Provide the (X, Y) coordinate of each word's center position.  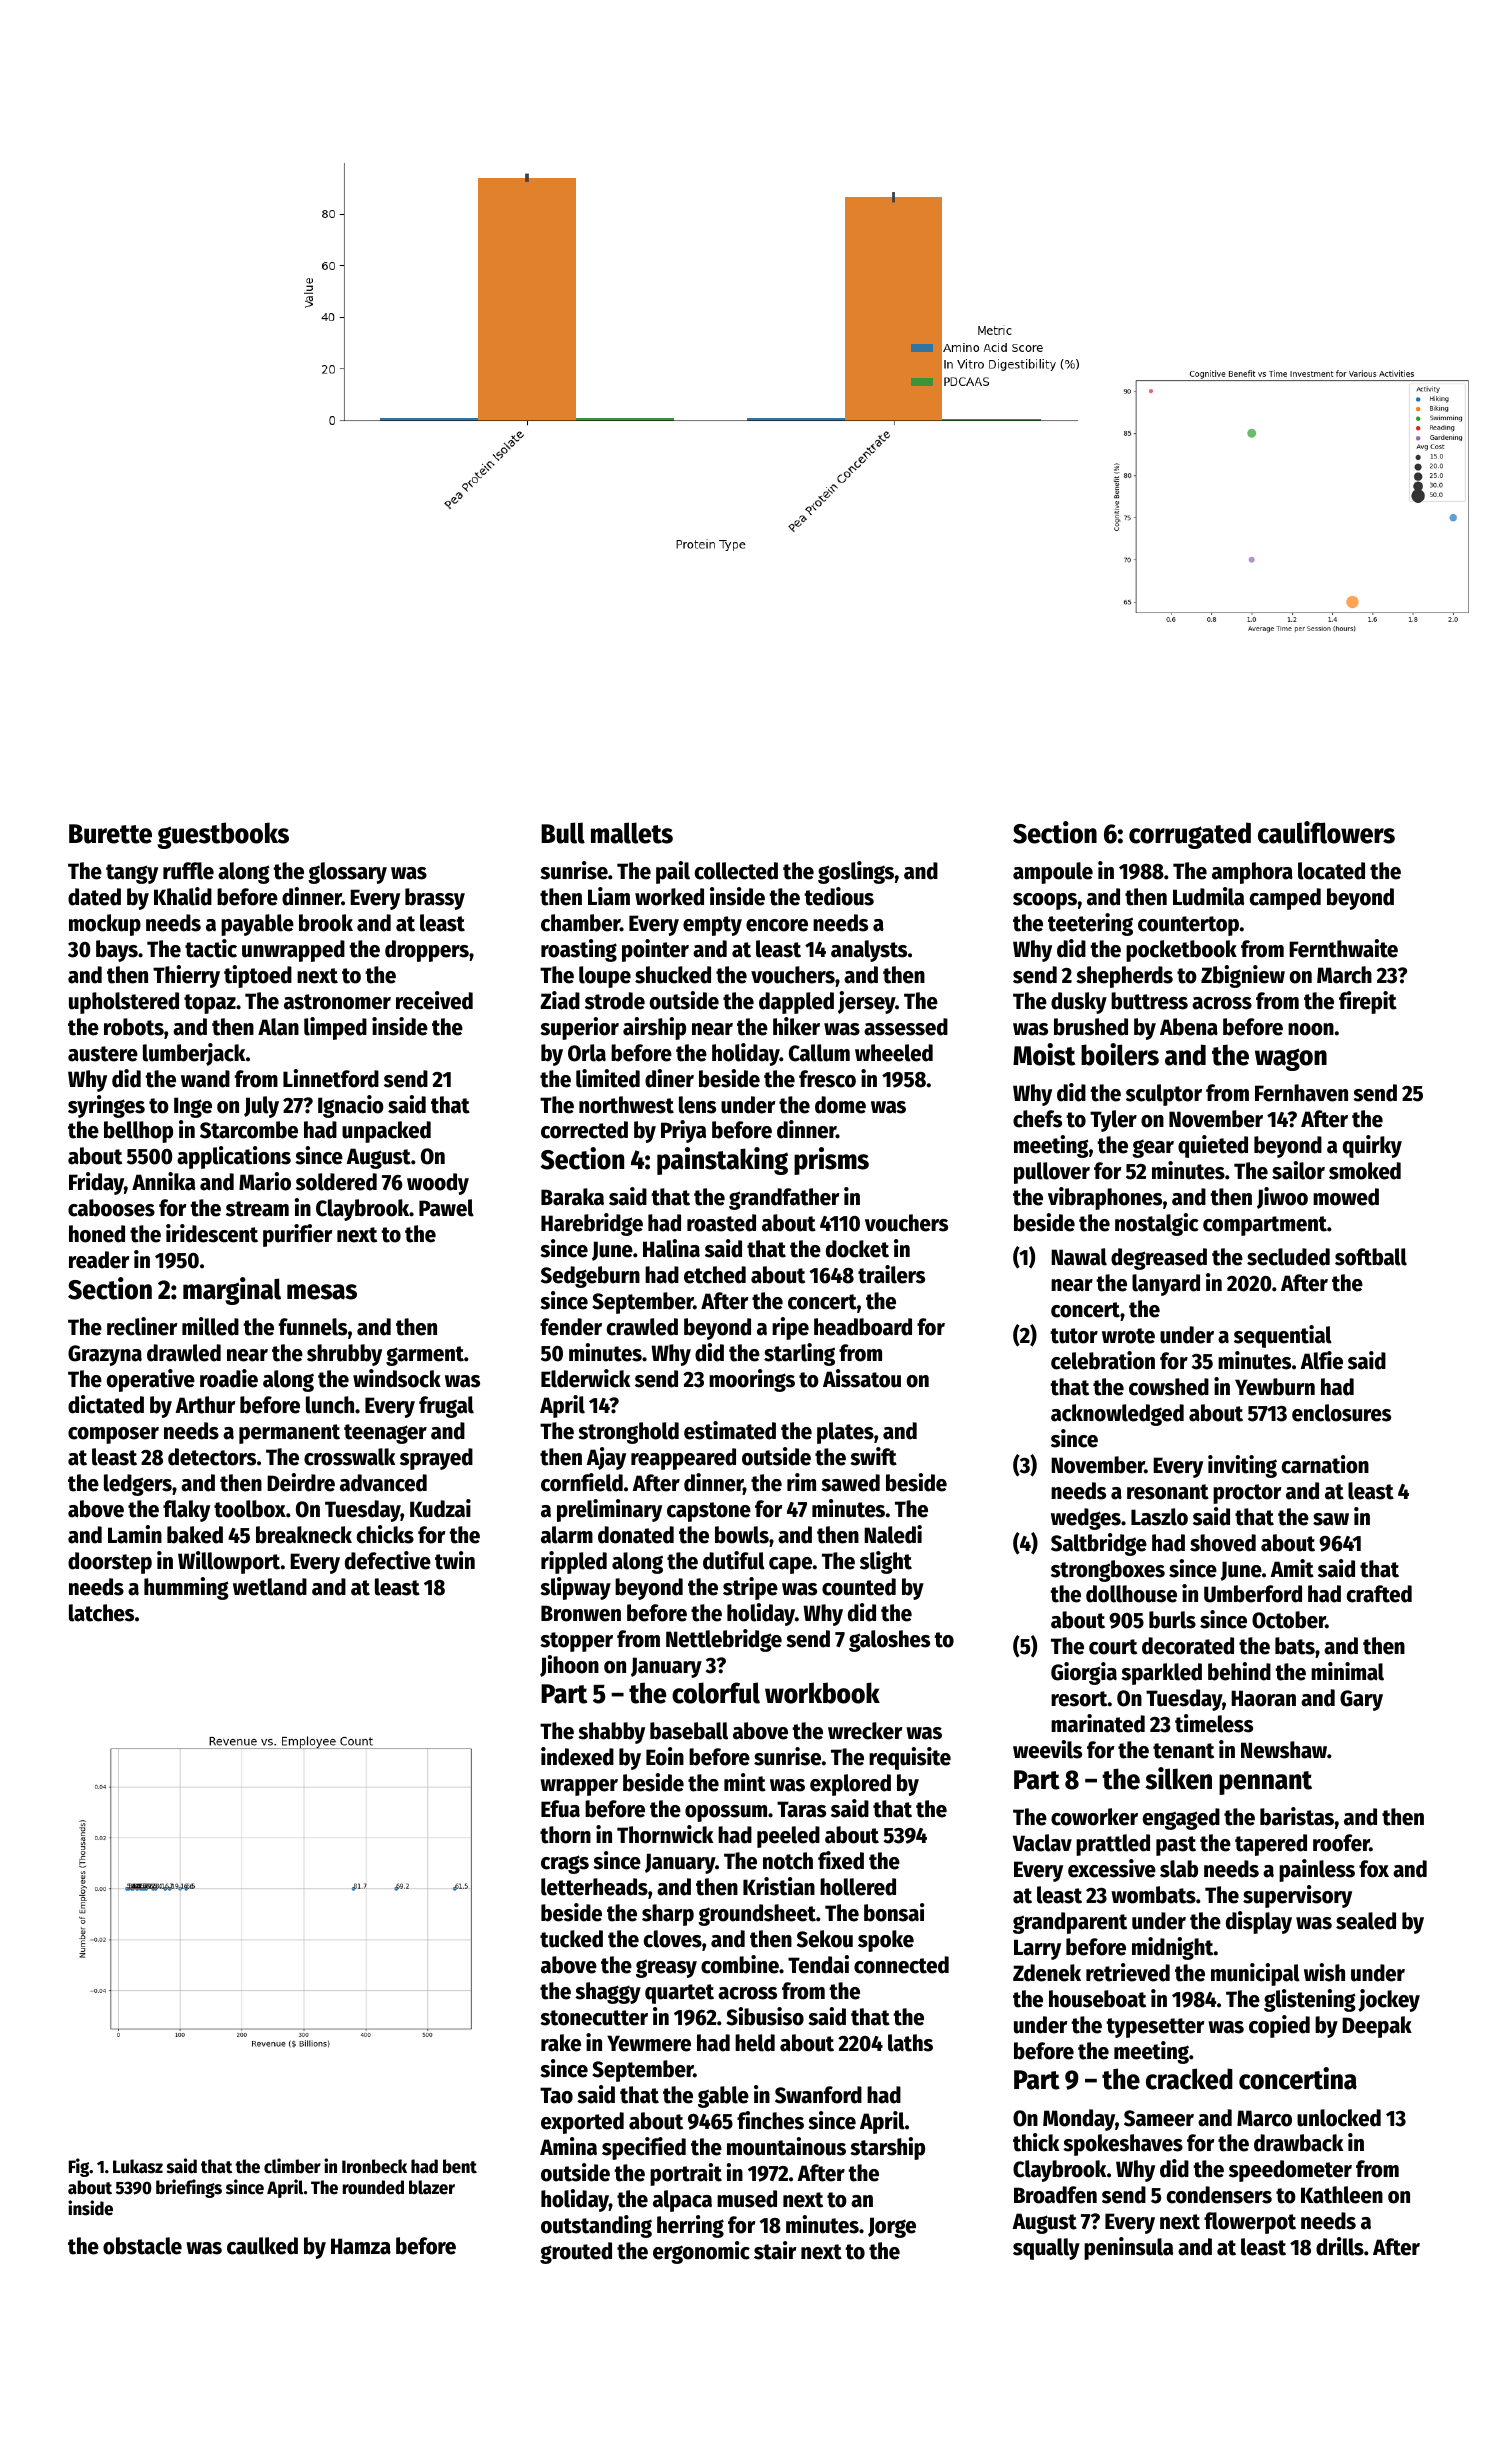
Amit (1292, 1568)
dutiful (734, 1560)
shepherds (1124, 977)
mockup (105, 925)
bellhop (138, 1132)
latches (101, 1613)
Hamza (361, 2246)
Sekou (825, 1939)
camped (1285, 899)
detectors (212, 1457)
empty (712, 926)
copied (1279, 2026)
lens (697, 1105)
